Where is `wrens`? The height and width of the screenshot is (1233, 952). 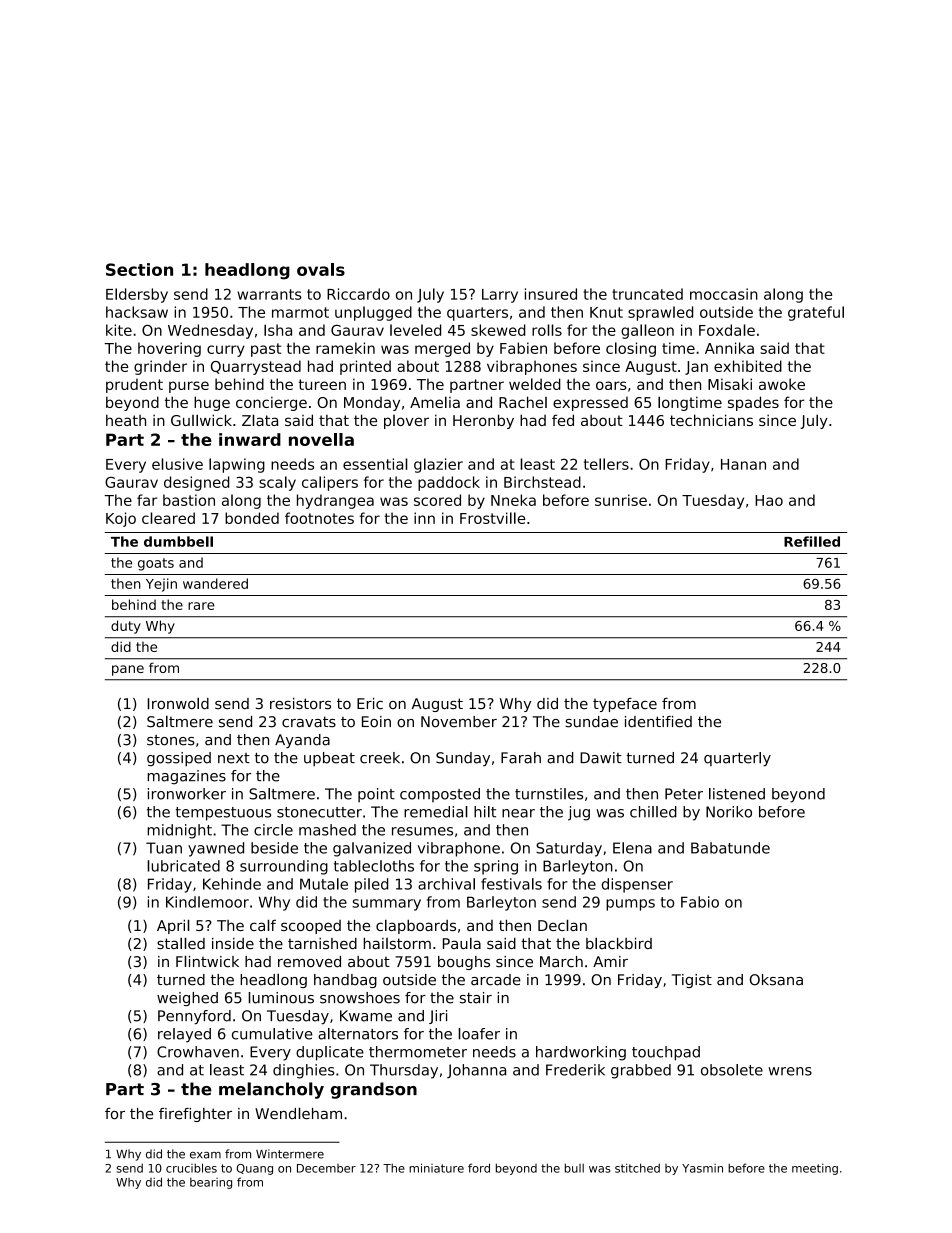 wrens is located at coordinates (790, 1071).
